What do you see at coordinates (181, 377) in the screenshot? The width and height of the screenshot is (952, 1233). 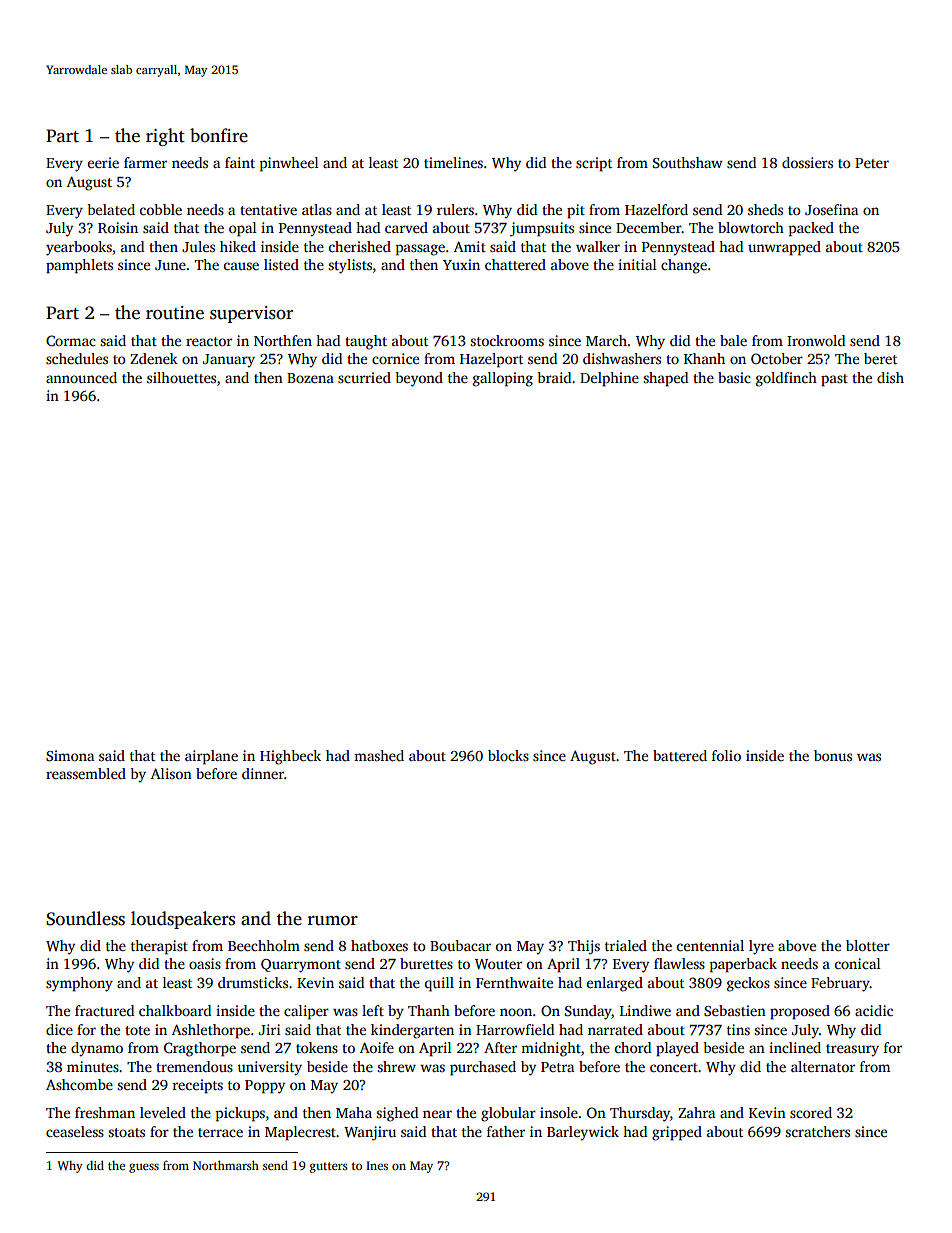 I see `silhouettes` at bounding box center [181, 377].
